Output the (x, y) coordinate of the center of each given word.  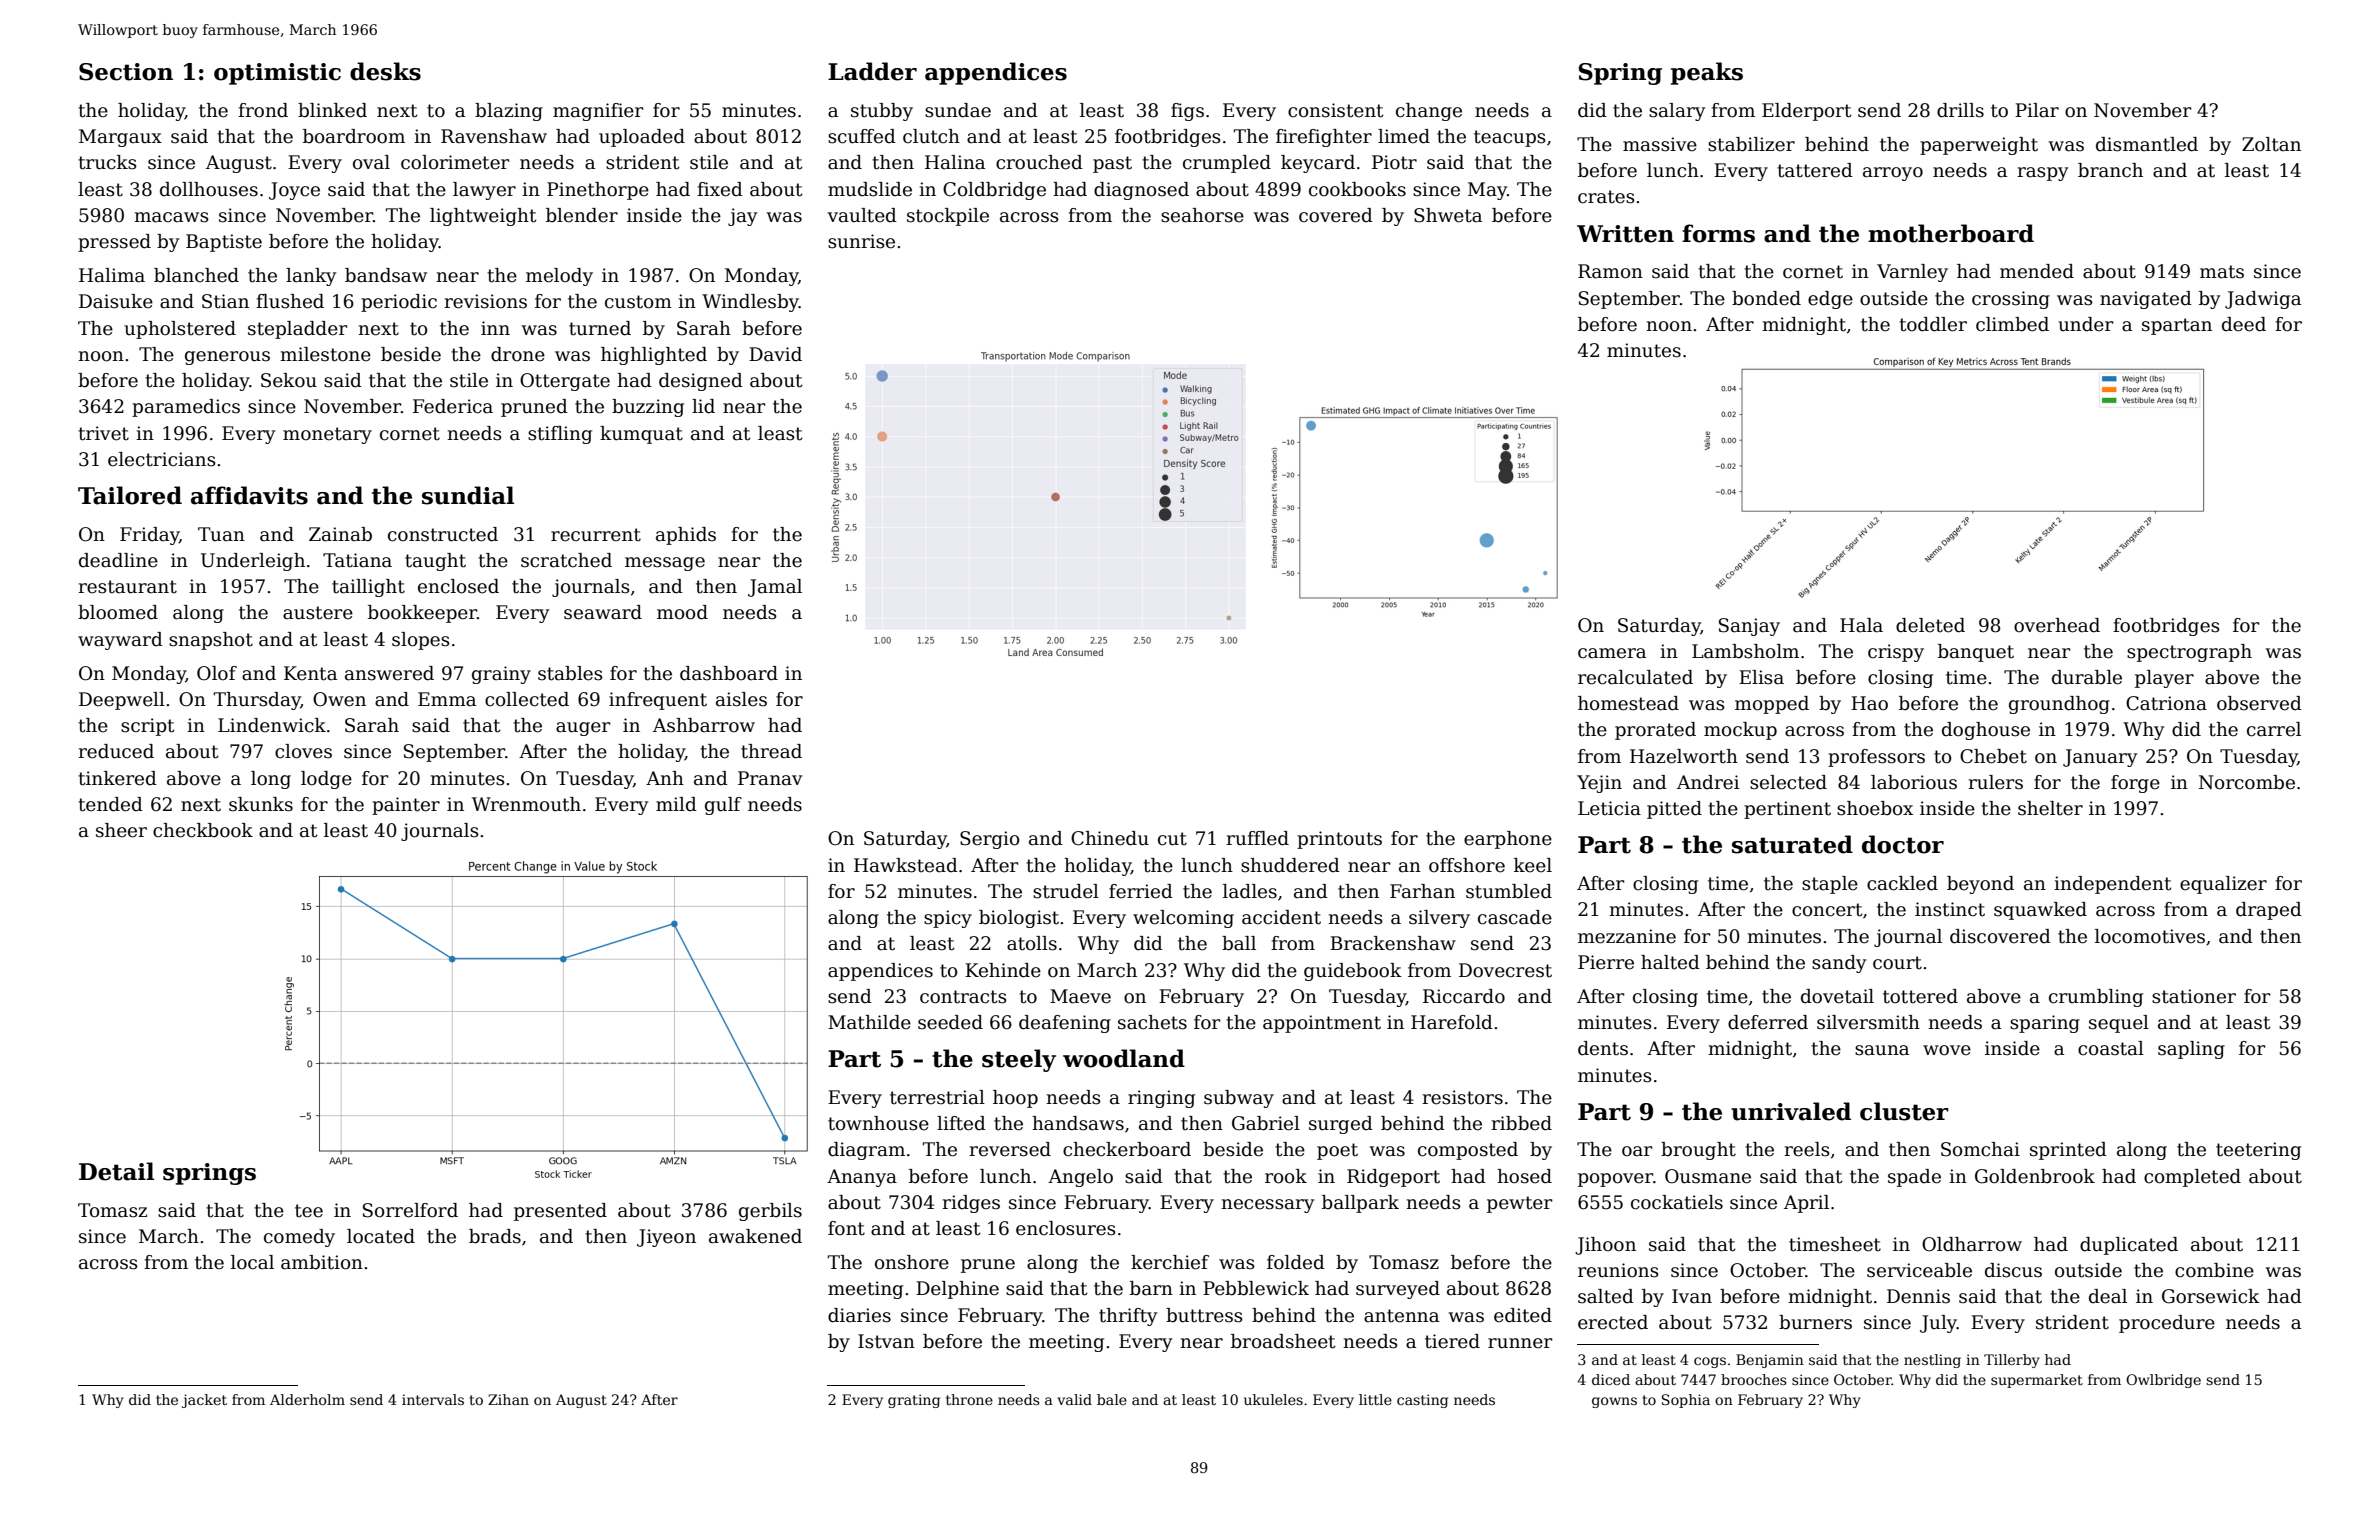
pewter (1520, 1204)
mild (676, 804)
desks (385, 71)
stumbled (1509, 891)
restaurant (127, 587)
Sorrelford (410, 1210)
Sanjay (1749, 627)
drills (1960, 110)
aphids (686, 536)
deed (2244, 324)
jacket (204, 1401)
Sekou (289, 380)
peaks (1707, 73)
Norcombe (2247, 782)
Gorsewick (2211, 1296)
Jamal (775, 588)
